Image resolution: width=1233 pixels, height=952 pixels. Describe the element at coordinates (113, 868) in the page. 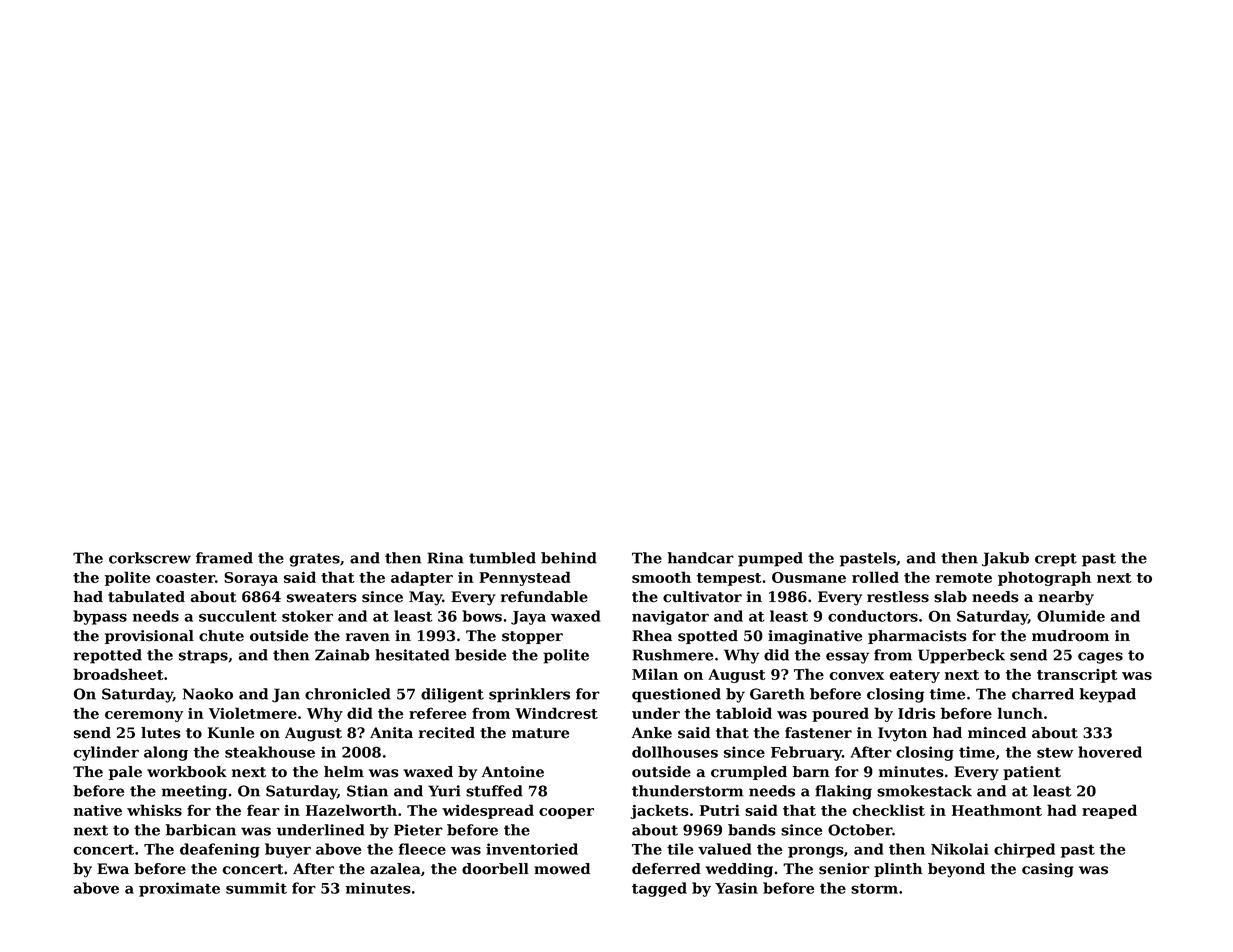

I see `Ewa` at that location.
